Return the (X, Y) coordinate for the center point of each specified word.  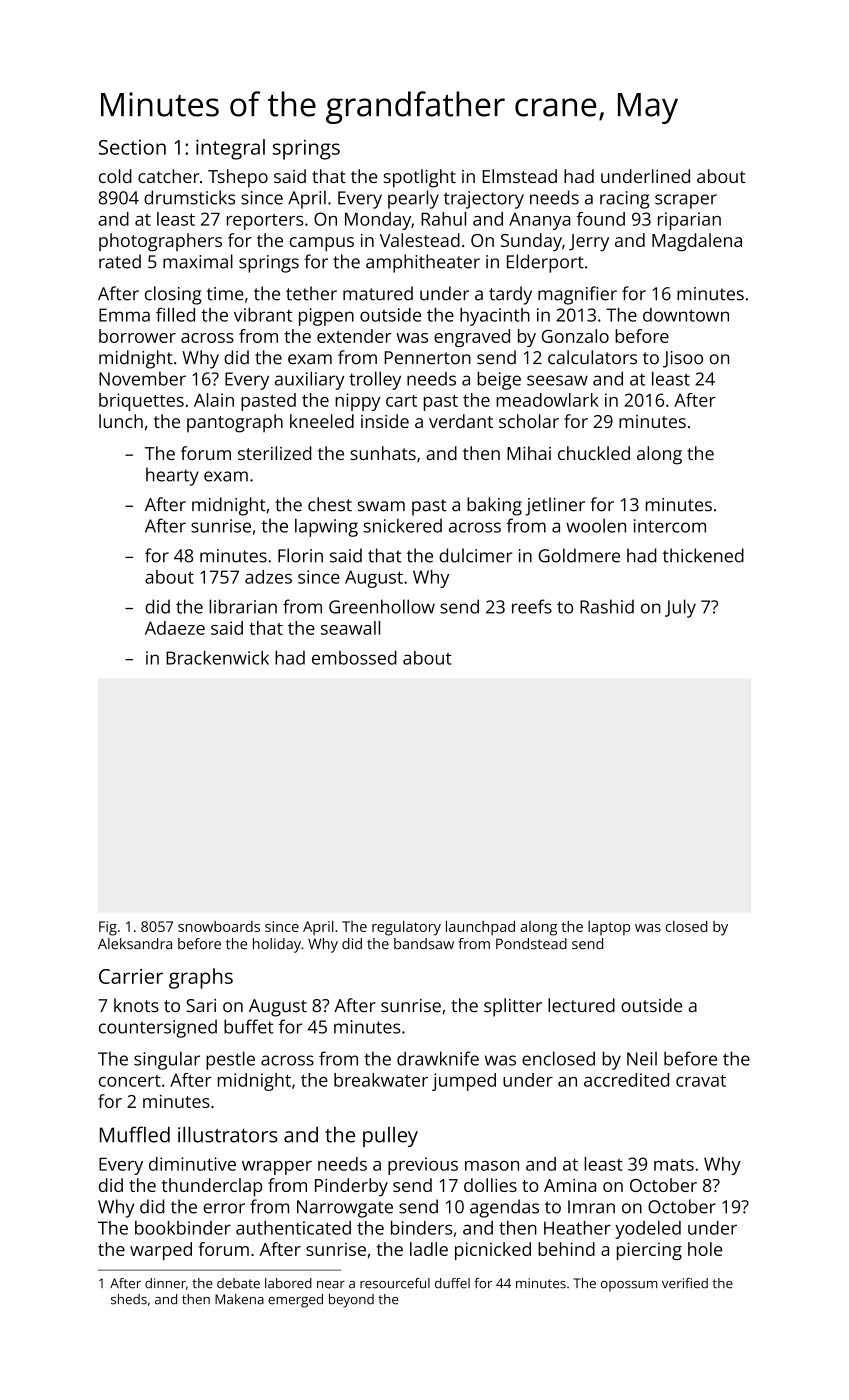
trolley (375, 380)
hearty (172, 476)
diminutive (192, 1164)
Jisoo (683, 359)
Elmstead (520, 176)
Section (132, 147)
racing (624, 200)
